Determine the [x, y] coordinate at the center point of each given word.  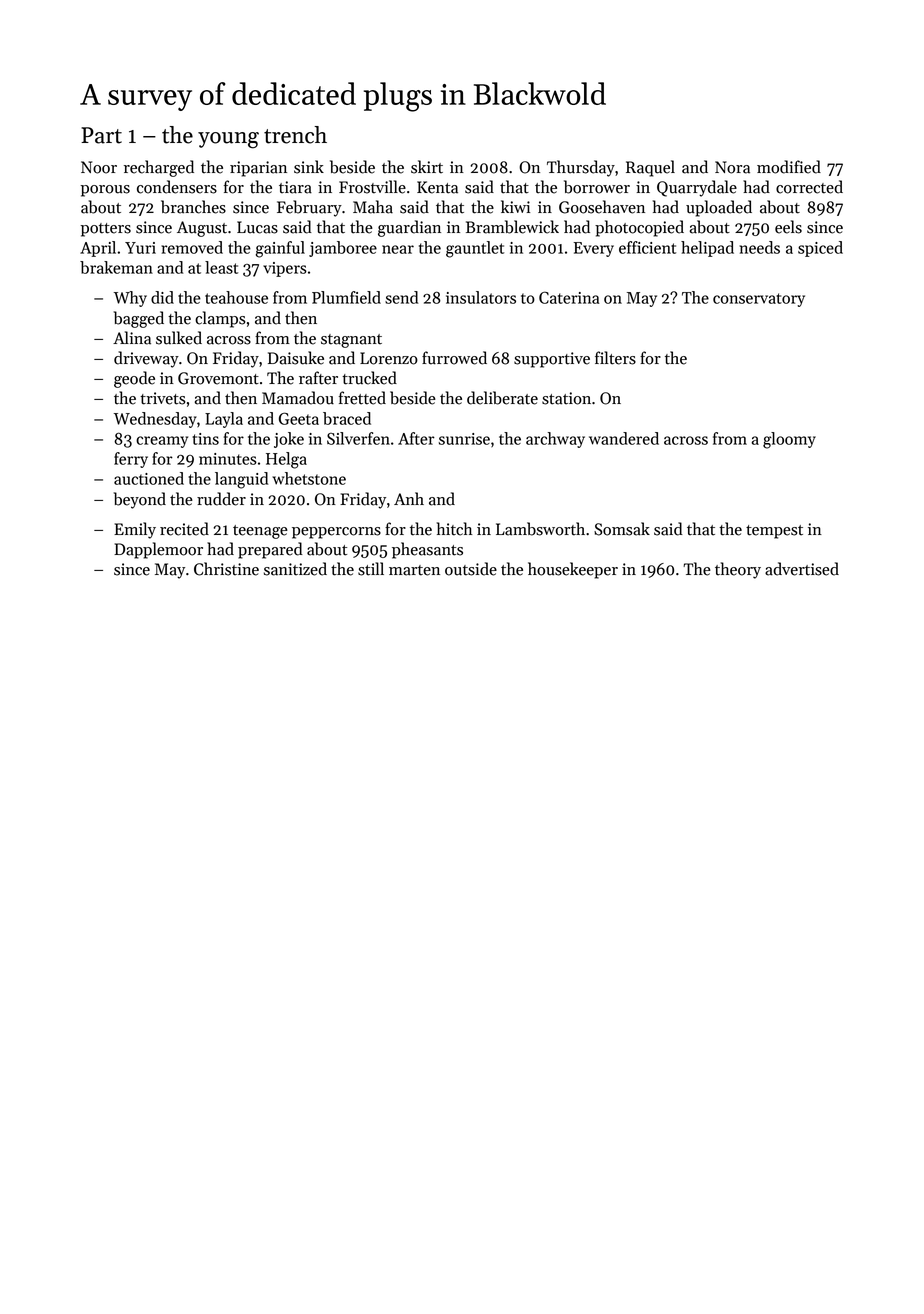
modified [789, 167]
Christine [226, 569]
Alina [132, 338]
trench [295, 135]
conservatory [759, 300]
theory [738, 570]
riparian [258, 169]
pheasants [427, 550]
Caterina [569, 297]
